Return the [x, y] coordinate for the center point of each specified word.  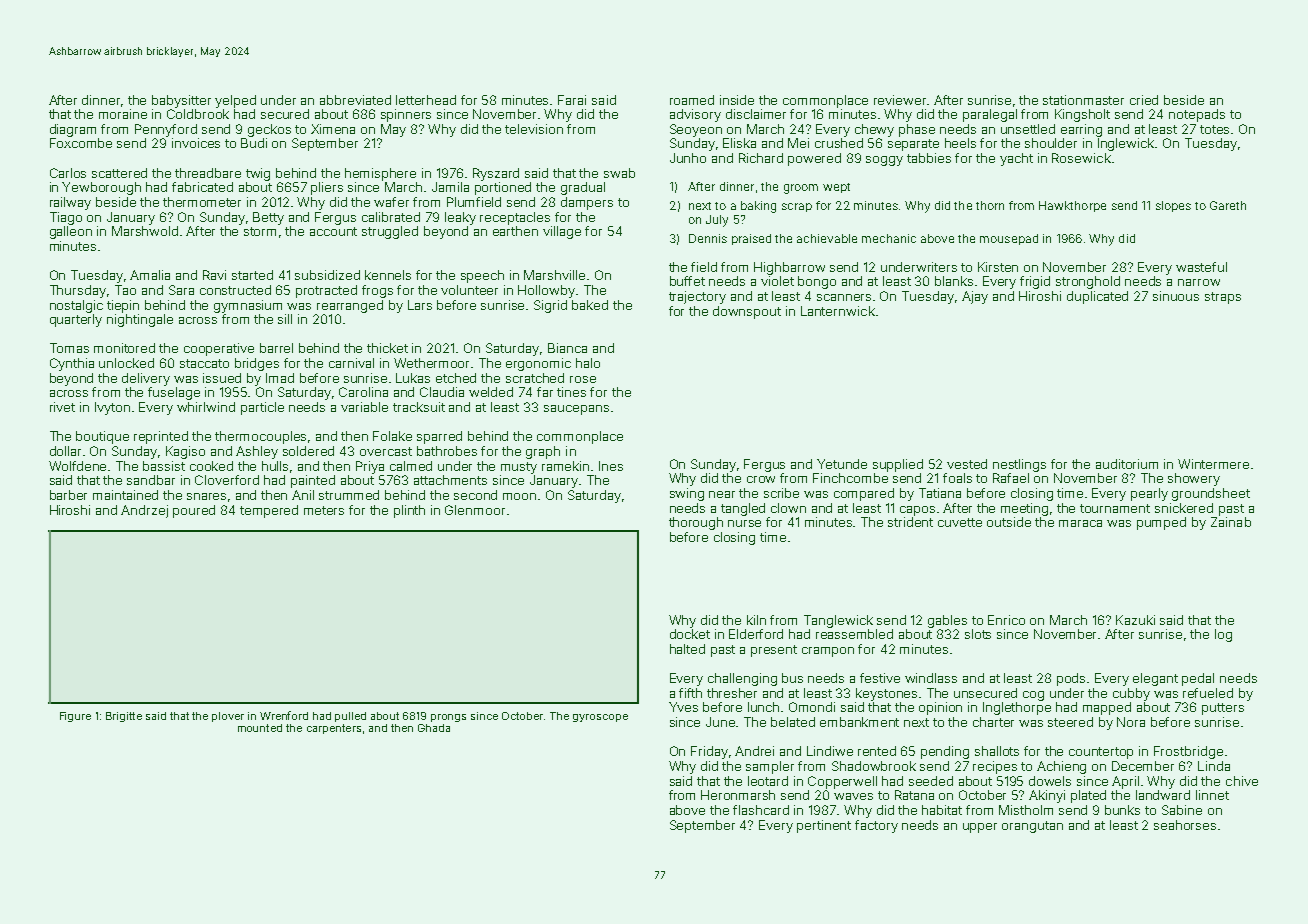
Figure [75, 717]
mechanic [889, 238]
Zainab [1231, 522]
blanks [954, 281]
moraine [123, 114]
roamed [692, 100]
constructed [235, 290]
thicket [387, 348]
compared [864, 494]
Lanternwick [838, 311]
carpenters [334, 729]
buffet [687, 281]
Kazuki [1135, 620]
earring [1081, 130]
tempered [269, 511]
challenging [742, 679]
